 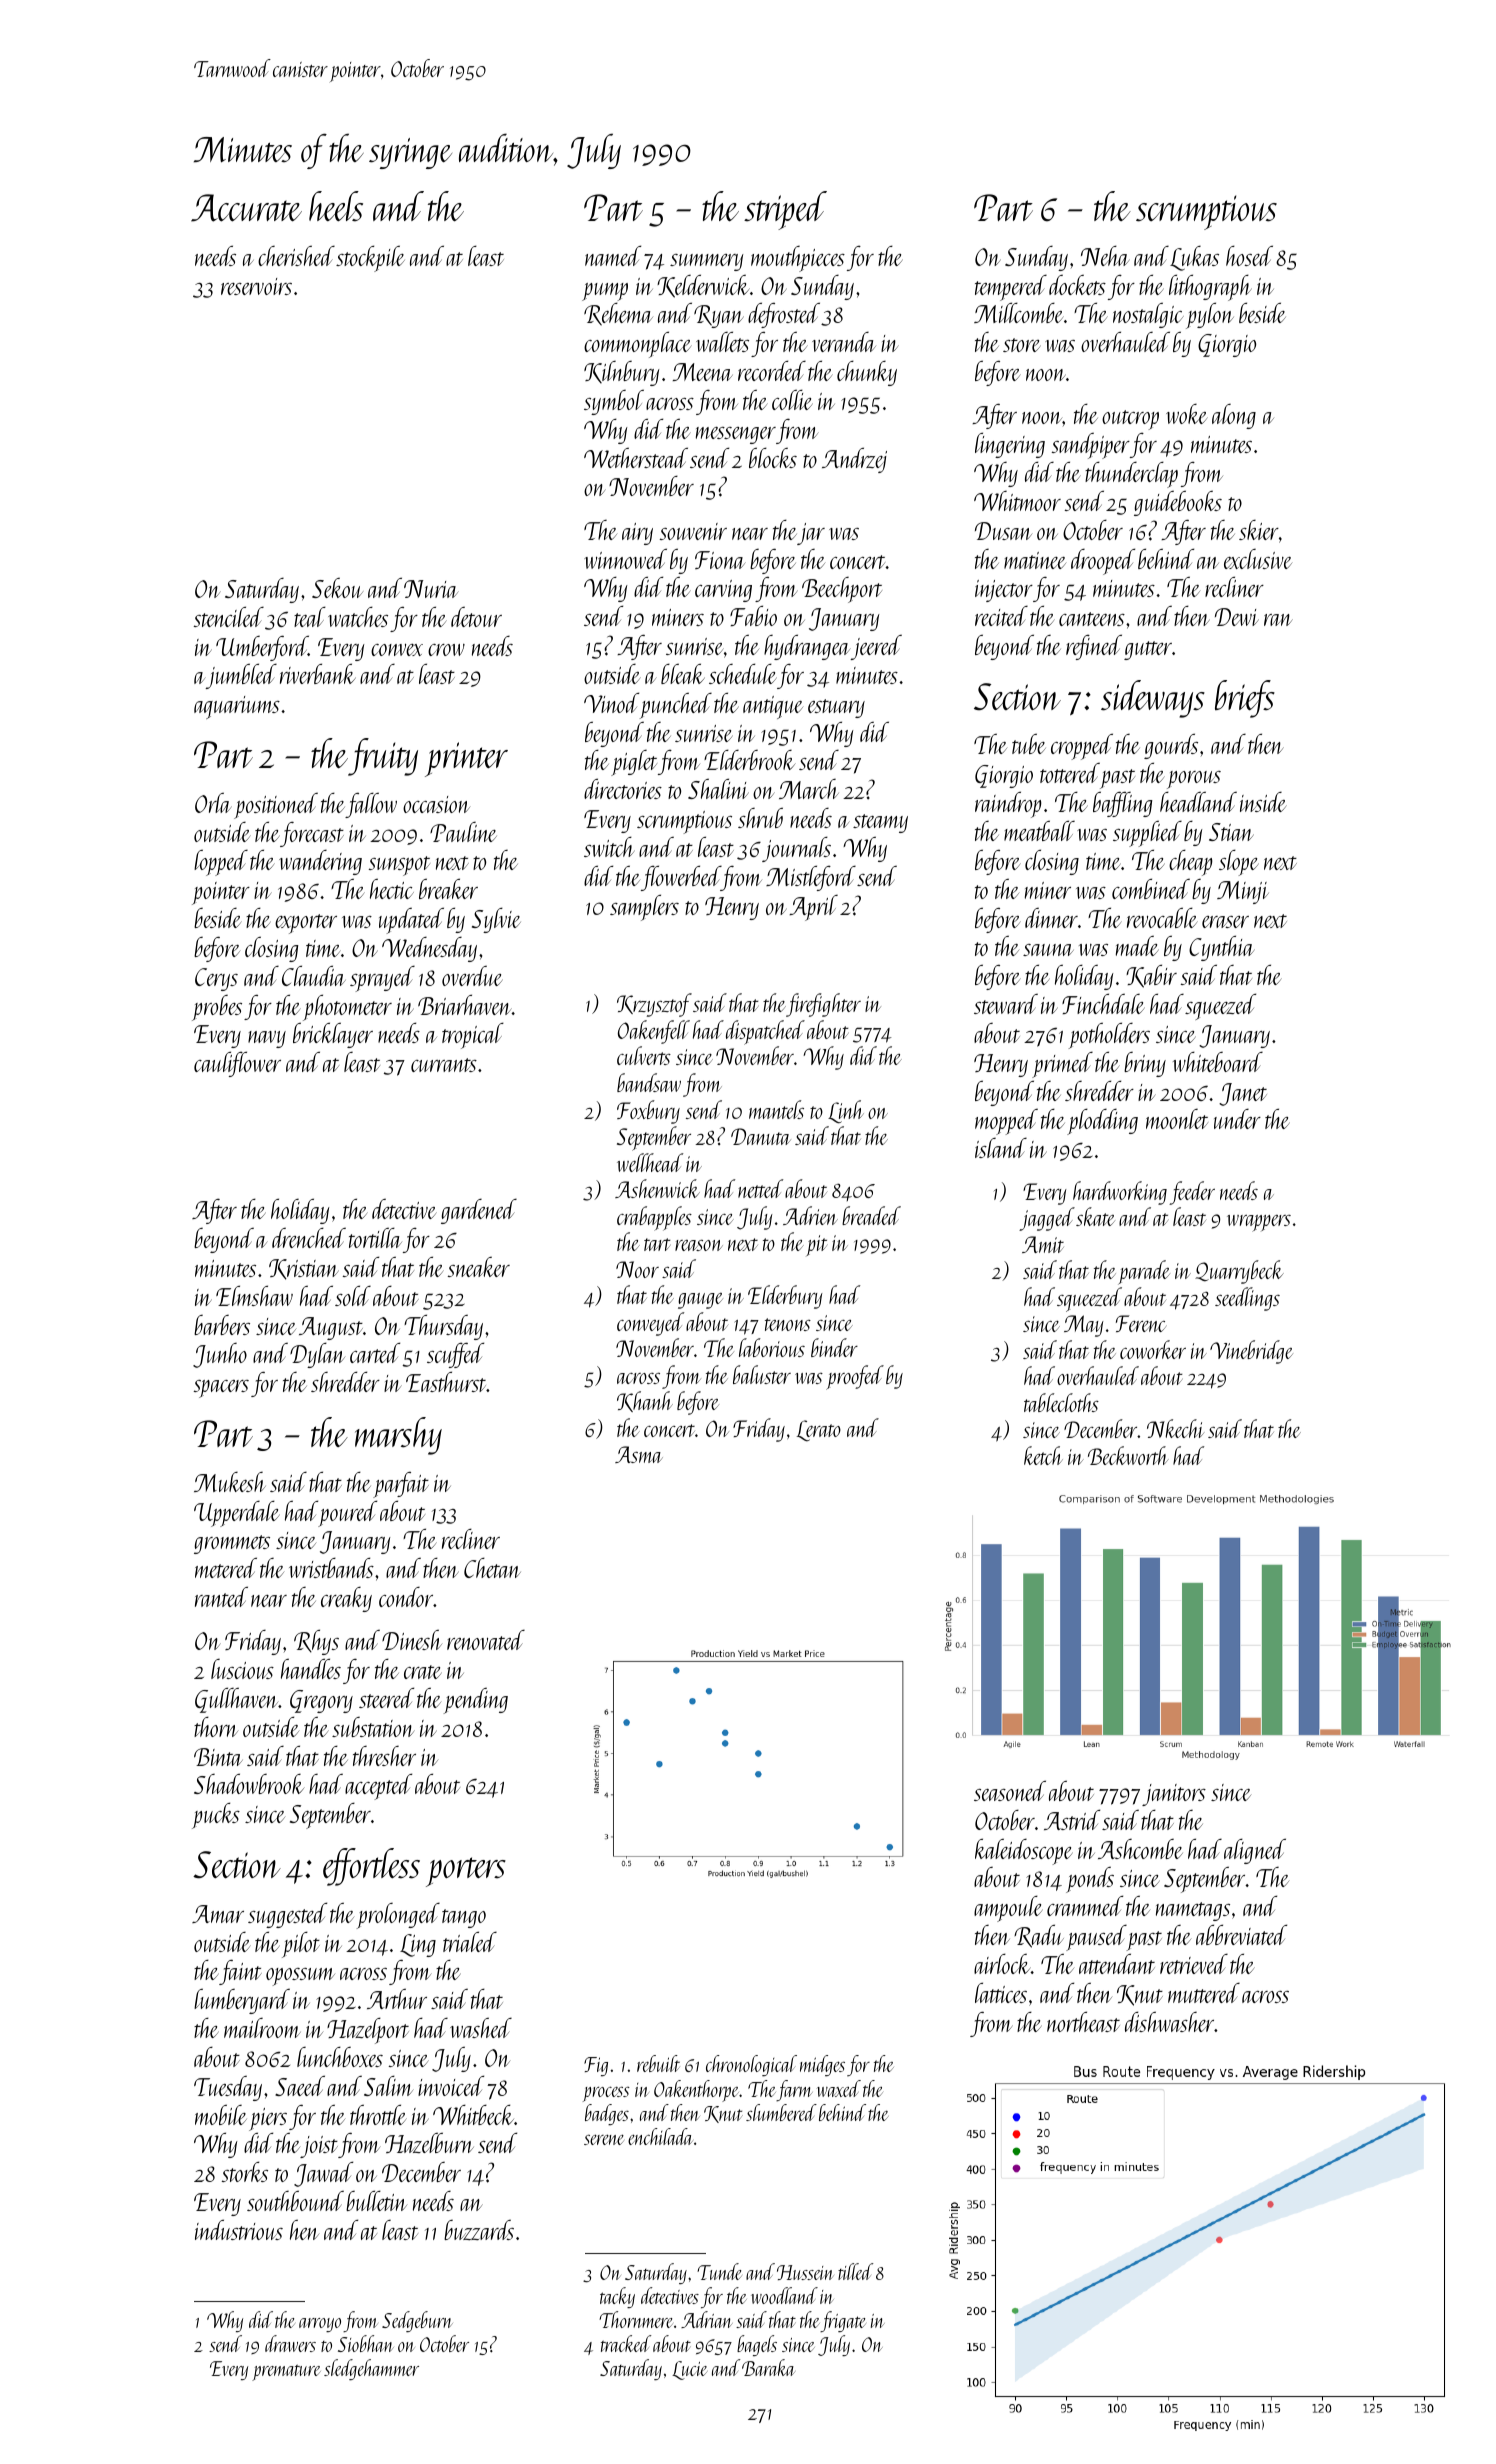 What do you see at coordinates (320, 2325) in the image?
I see `arroyo` at bounding box center [320, 2325].
